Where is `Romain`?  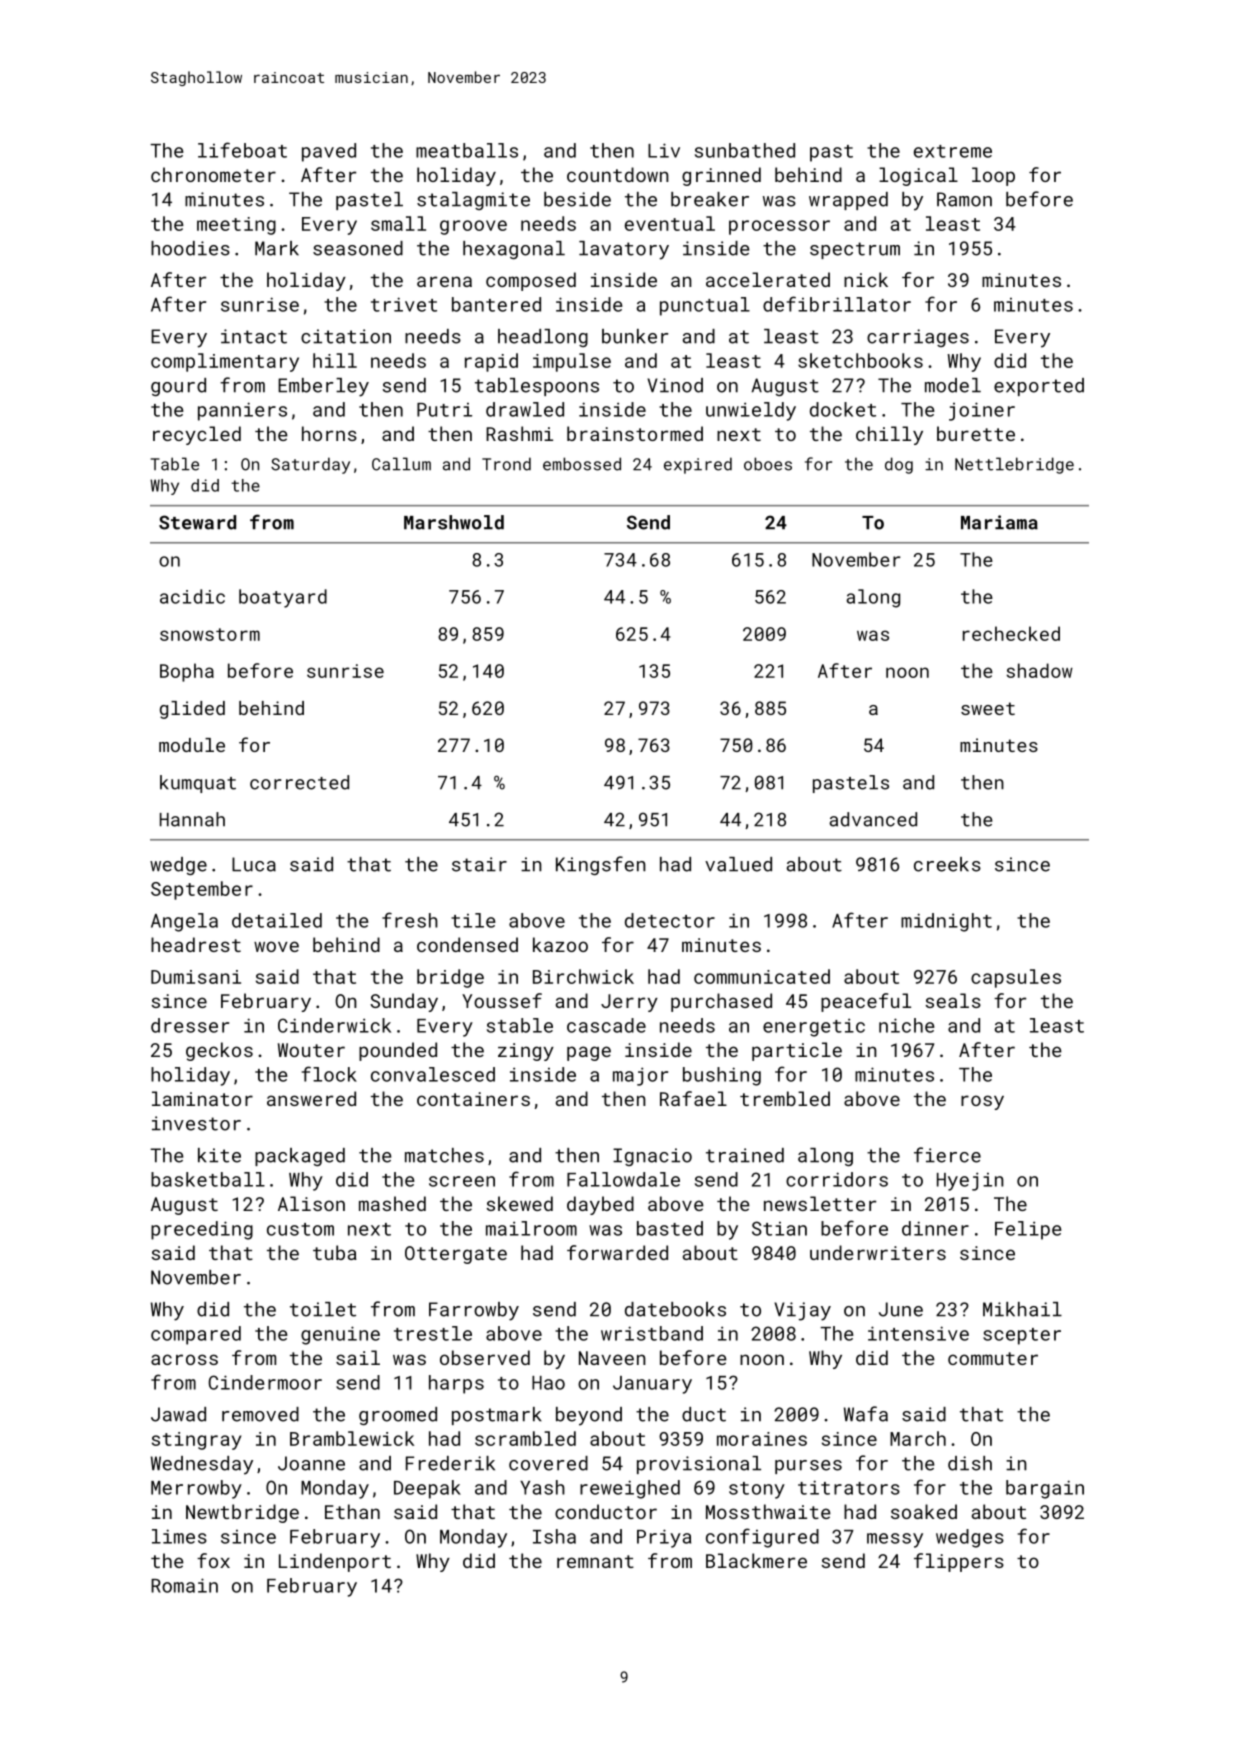
Romain is located at coordinates (184, 1585).
